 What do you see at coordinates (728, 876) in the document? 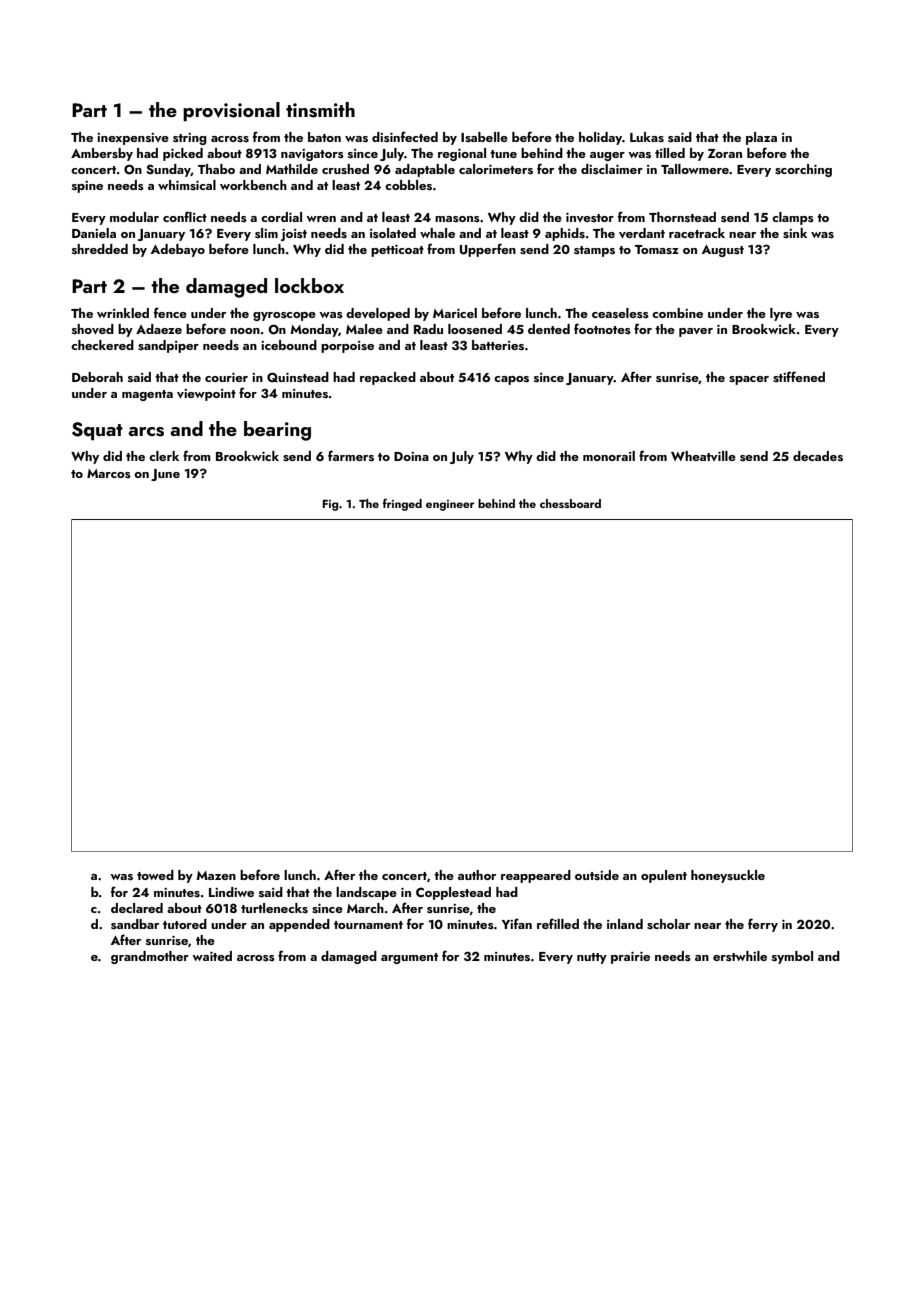
I see `honeysuckle` at bounding box center [728, 876].
